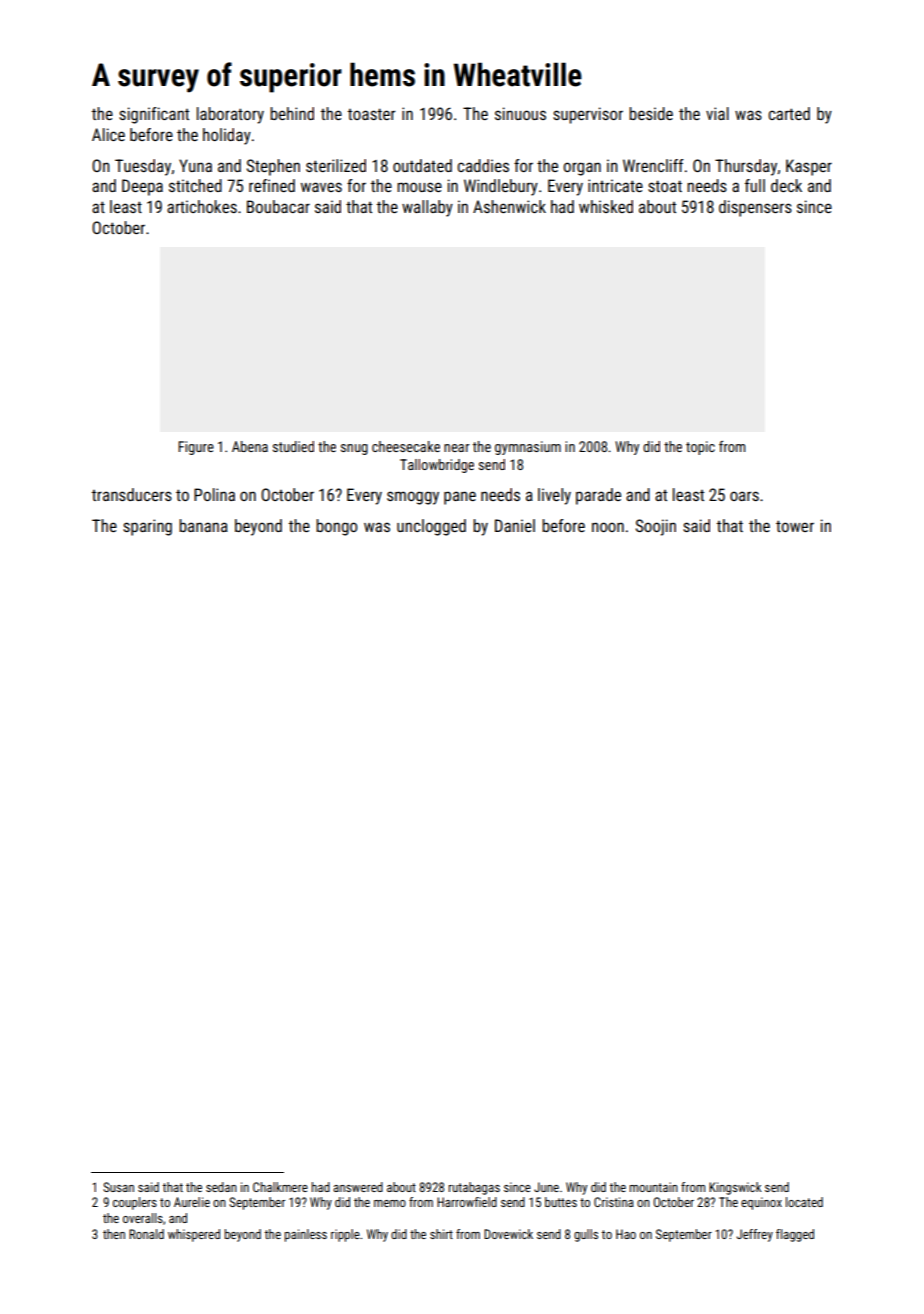 The width and height of the document is (924, 1314). I want to click on Daniel, so click(515, 525).
